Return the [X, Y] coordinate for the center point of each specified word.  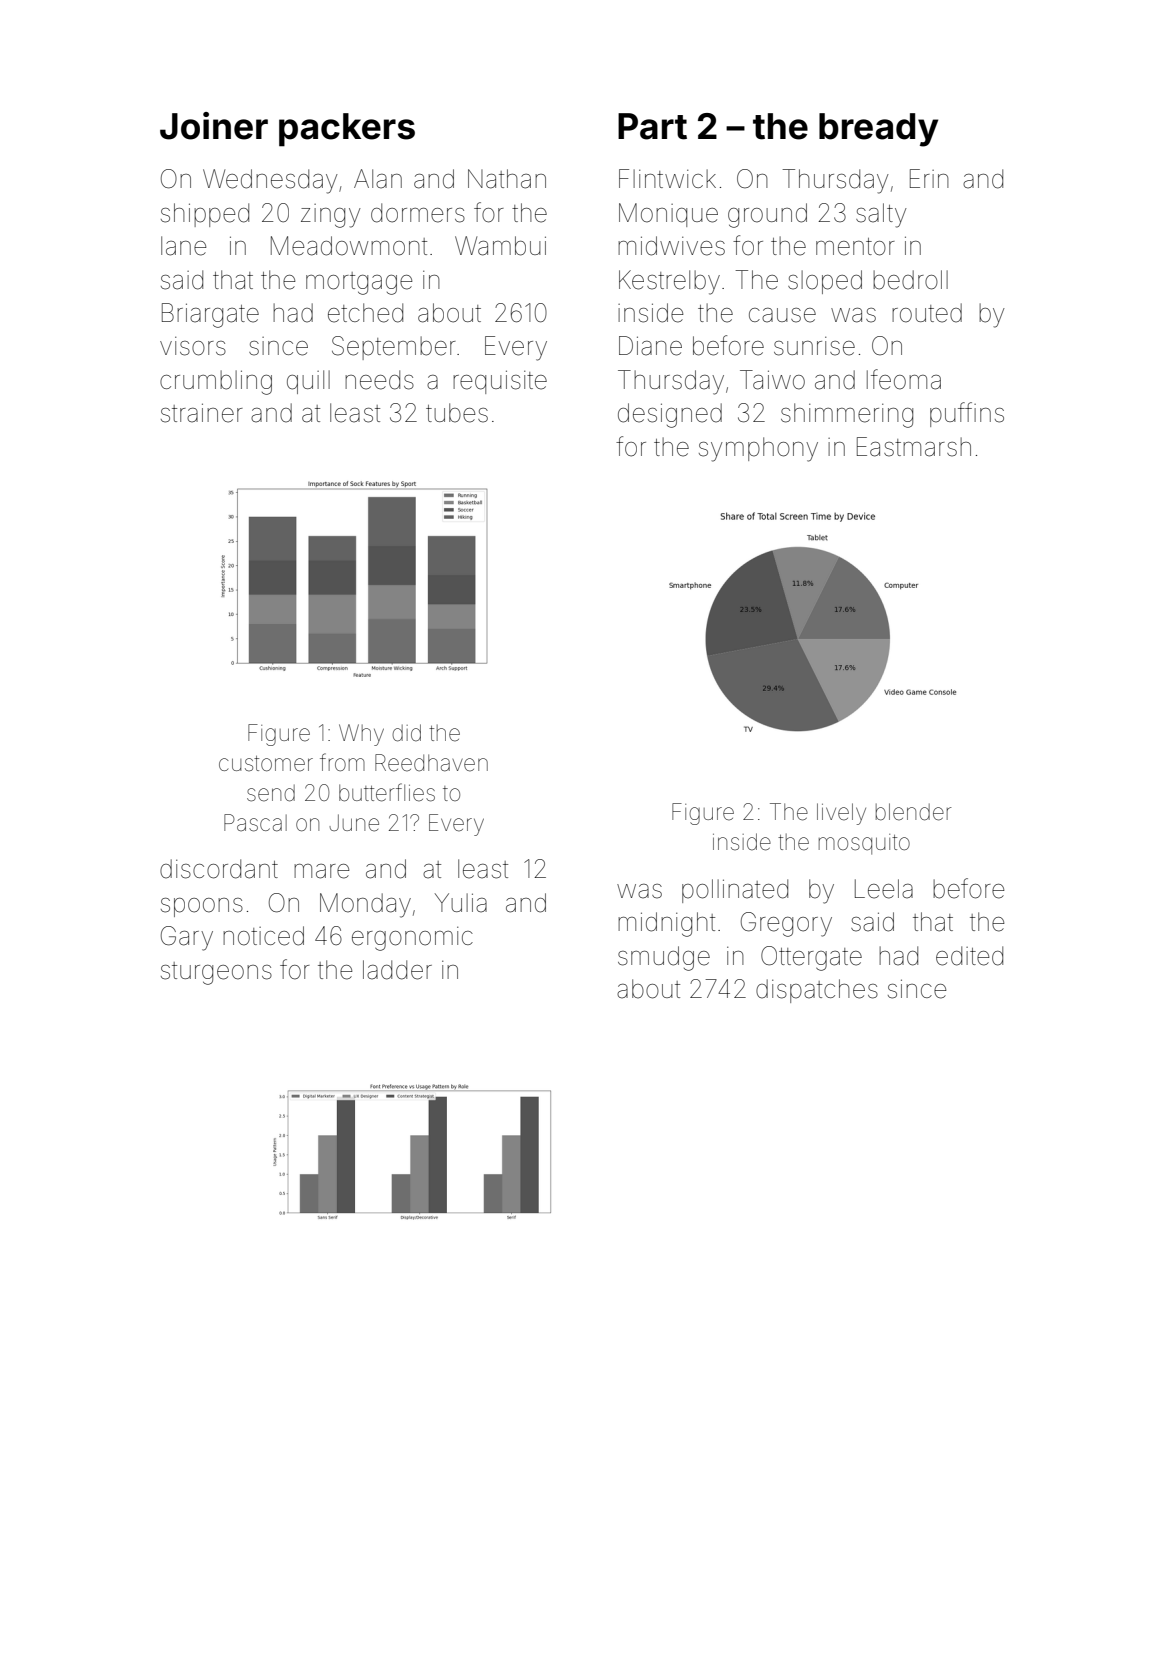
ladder [397, 970]
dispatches [817, 991]
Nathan [507, 179]
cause [782, 315]
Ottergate [811, 958]
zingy [331, 216]
